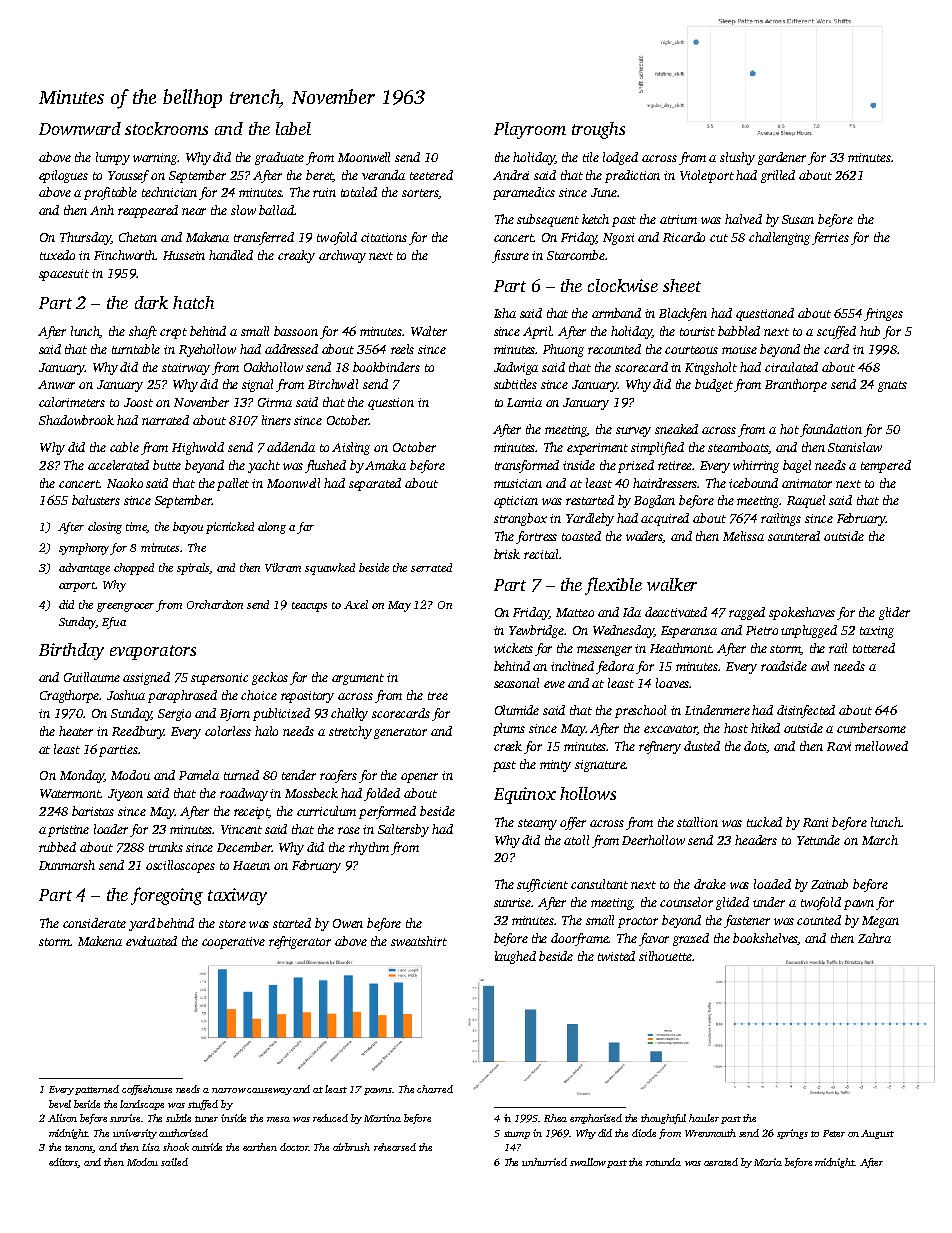 The image size is (952, 1233). What do you see at coordinates (764, 822) in the document?
I see `tucked` at bounding box center [764, 822].
